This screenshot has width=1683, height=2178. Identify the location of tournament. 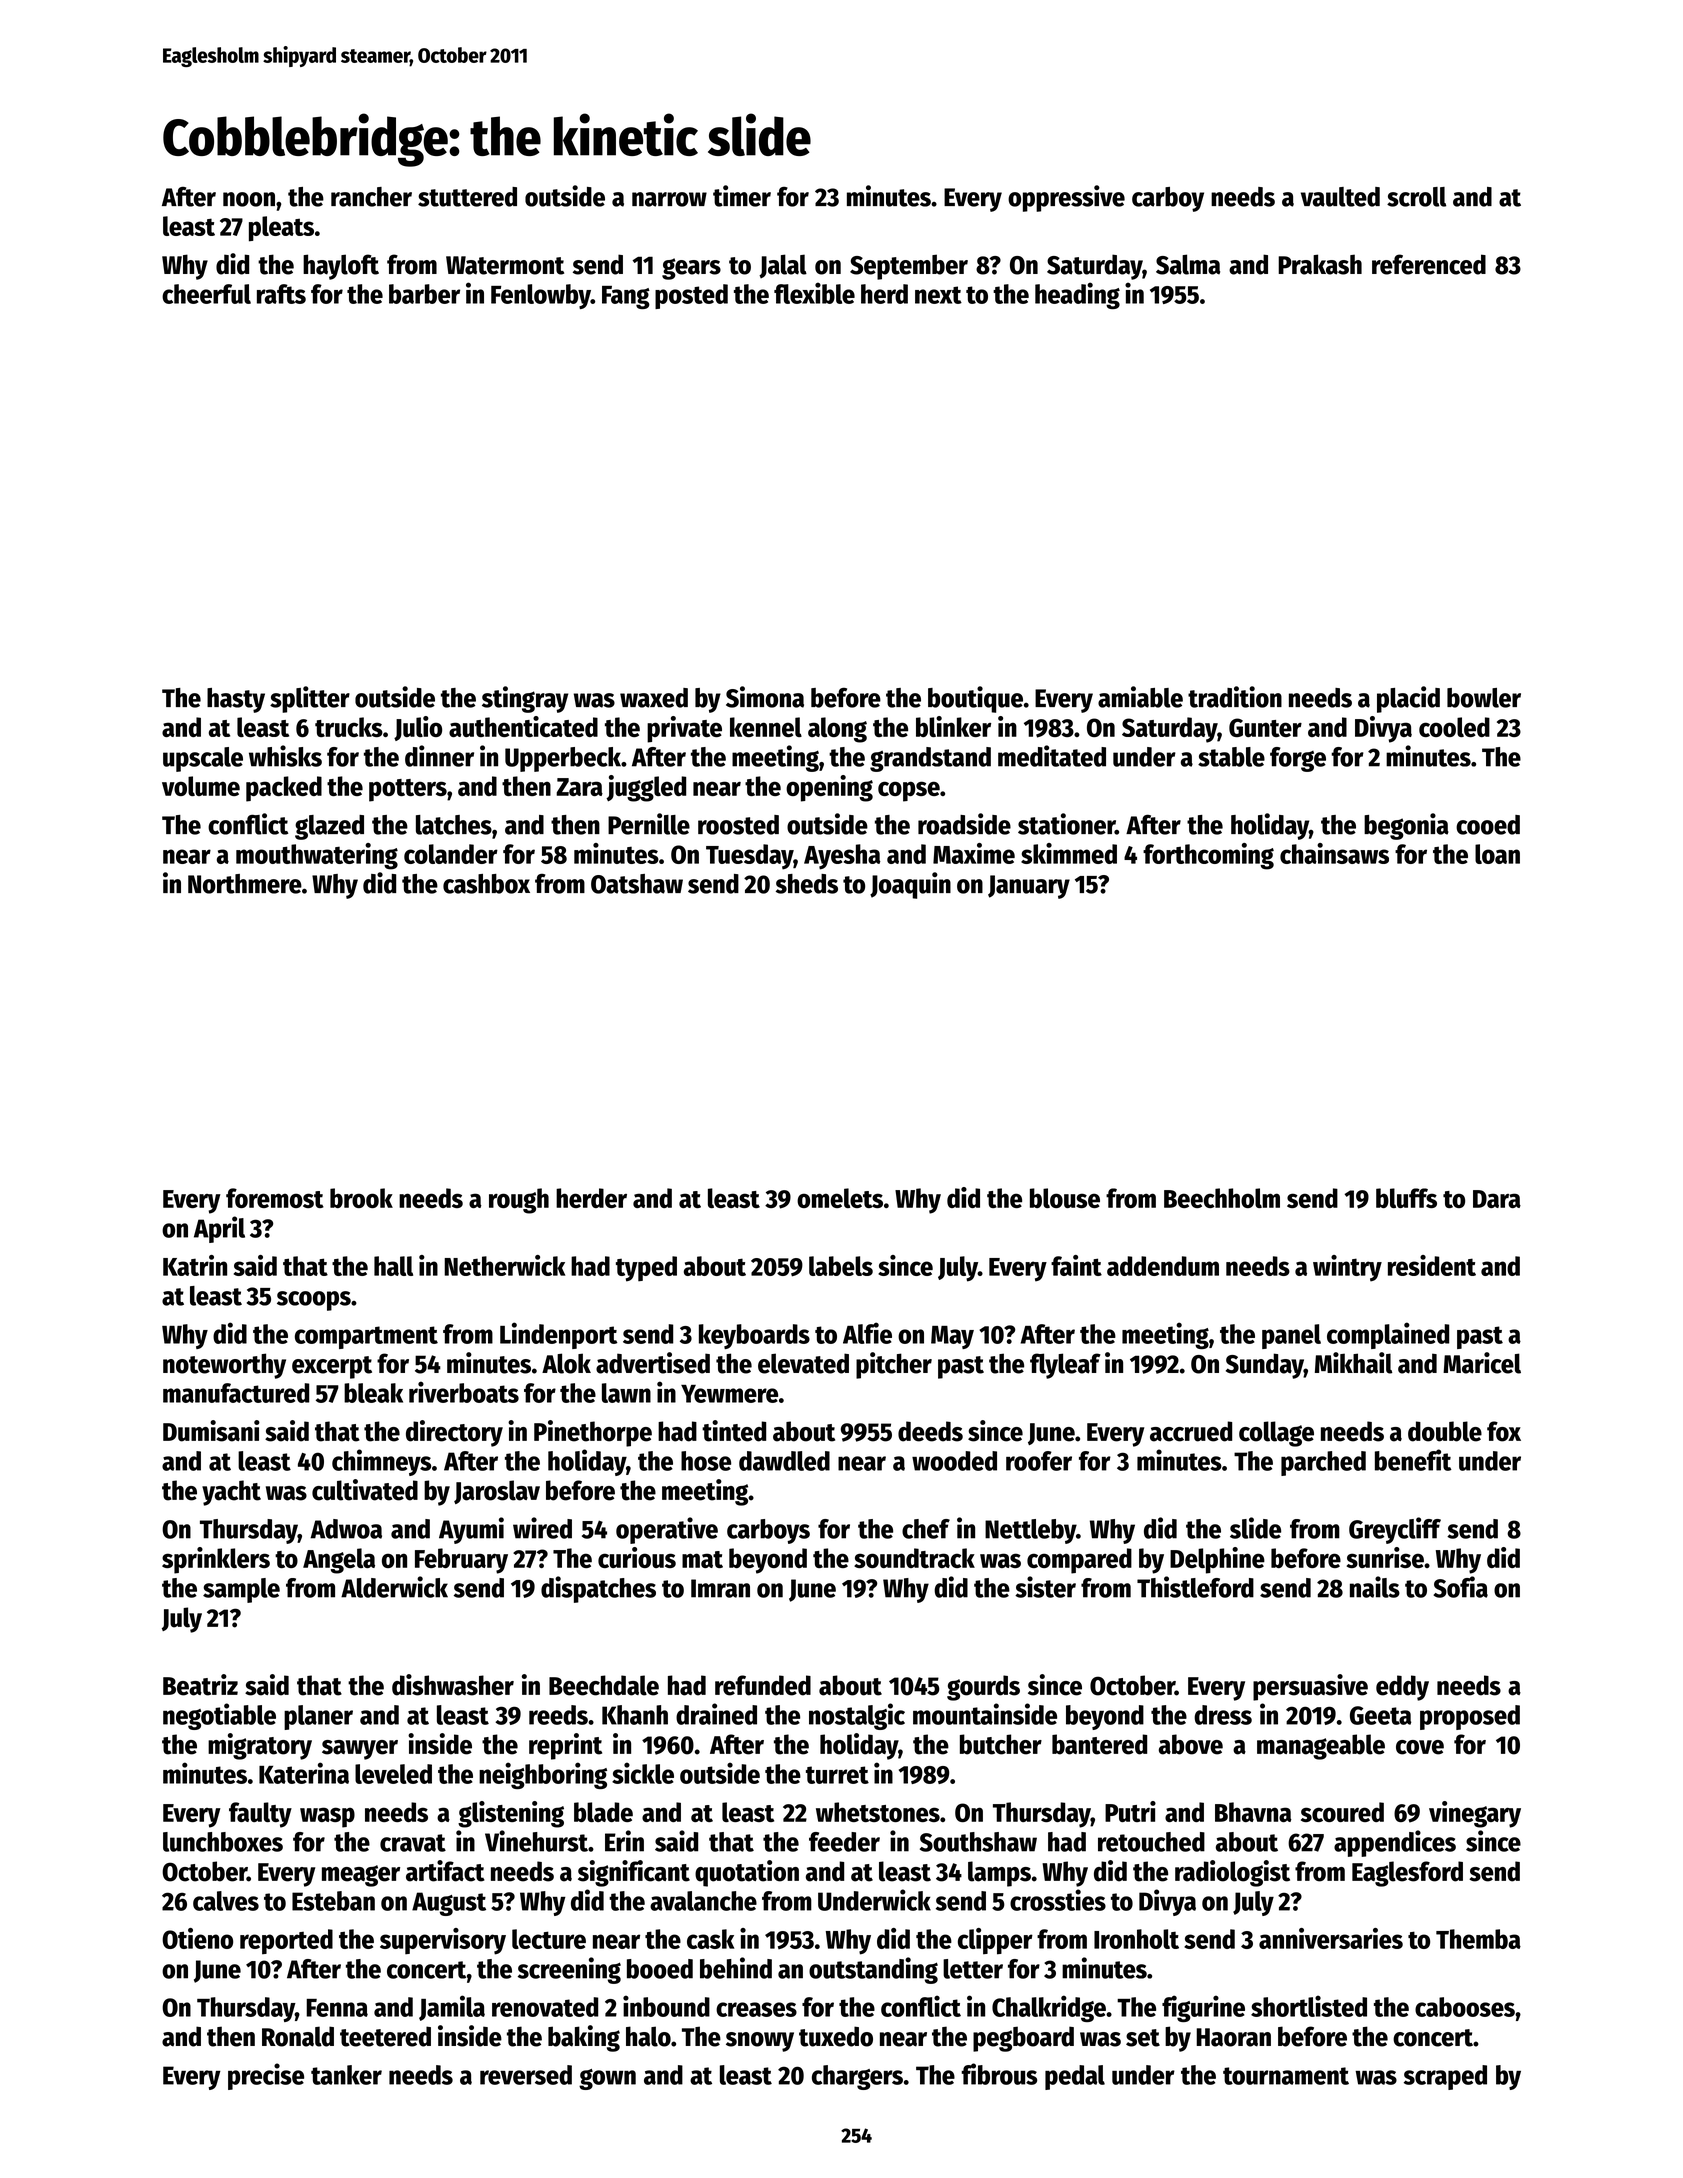
(1286, 2076).
